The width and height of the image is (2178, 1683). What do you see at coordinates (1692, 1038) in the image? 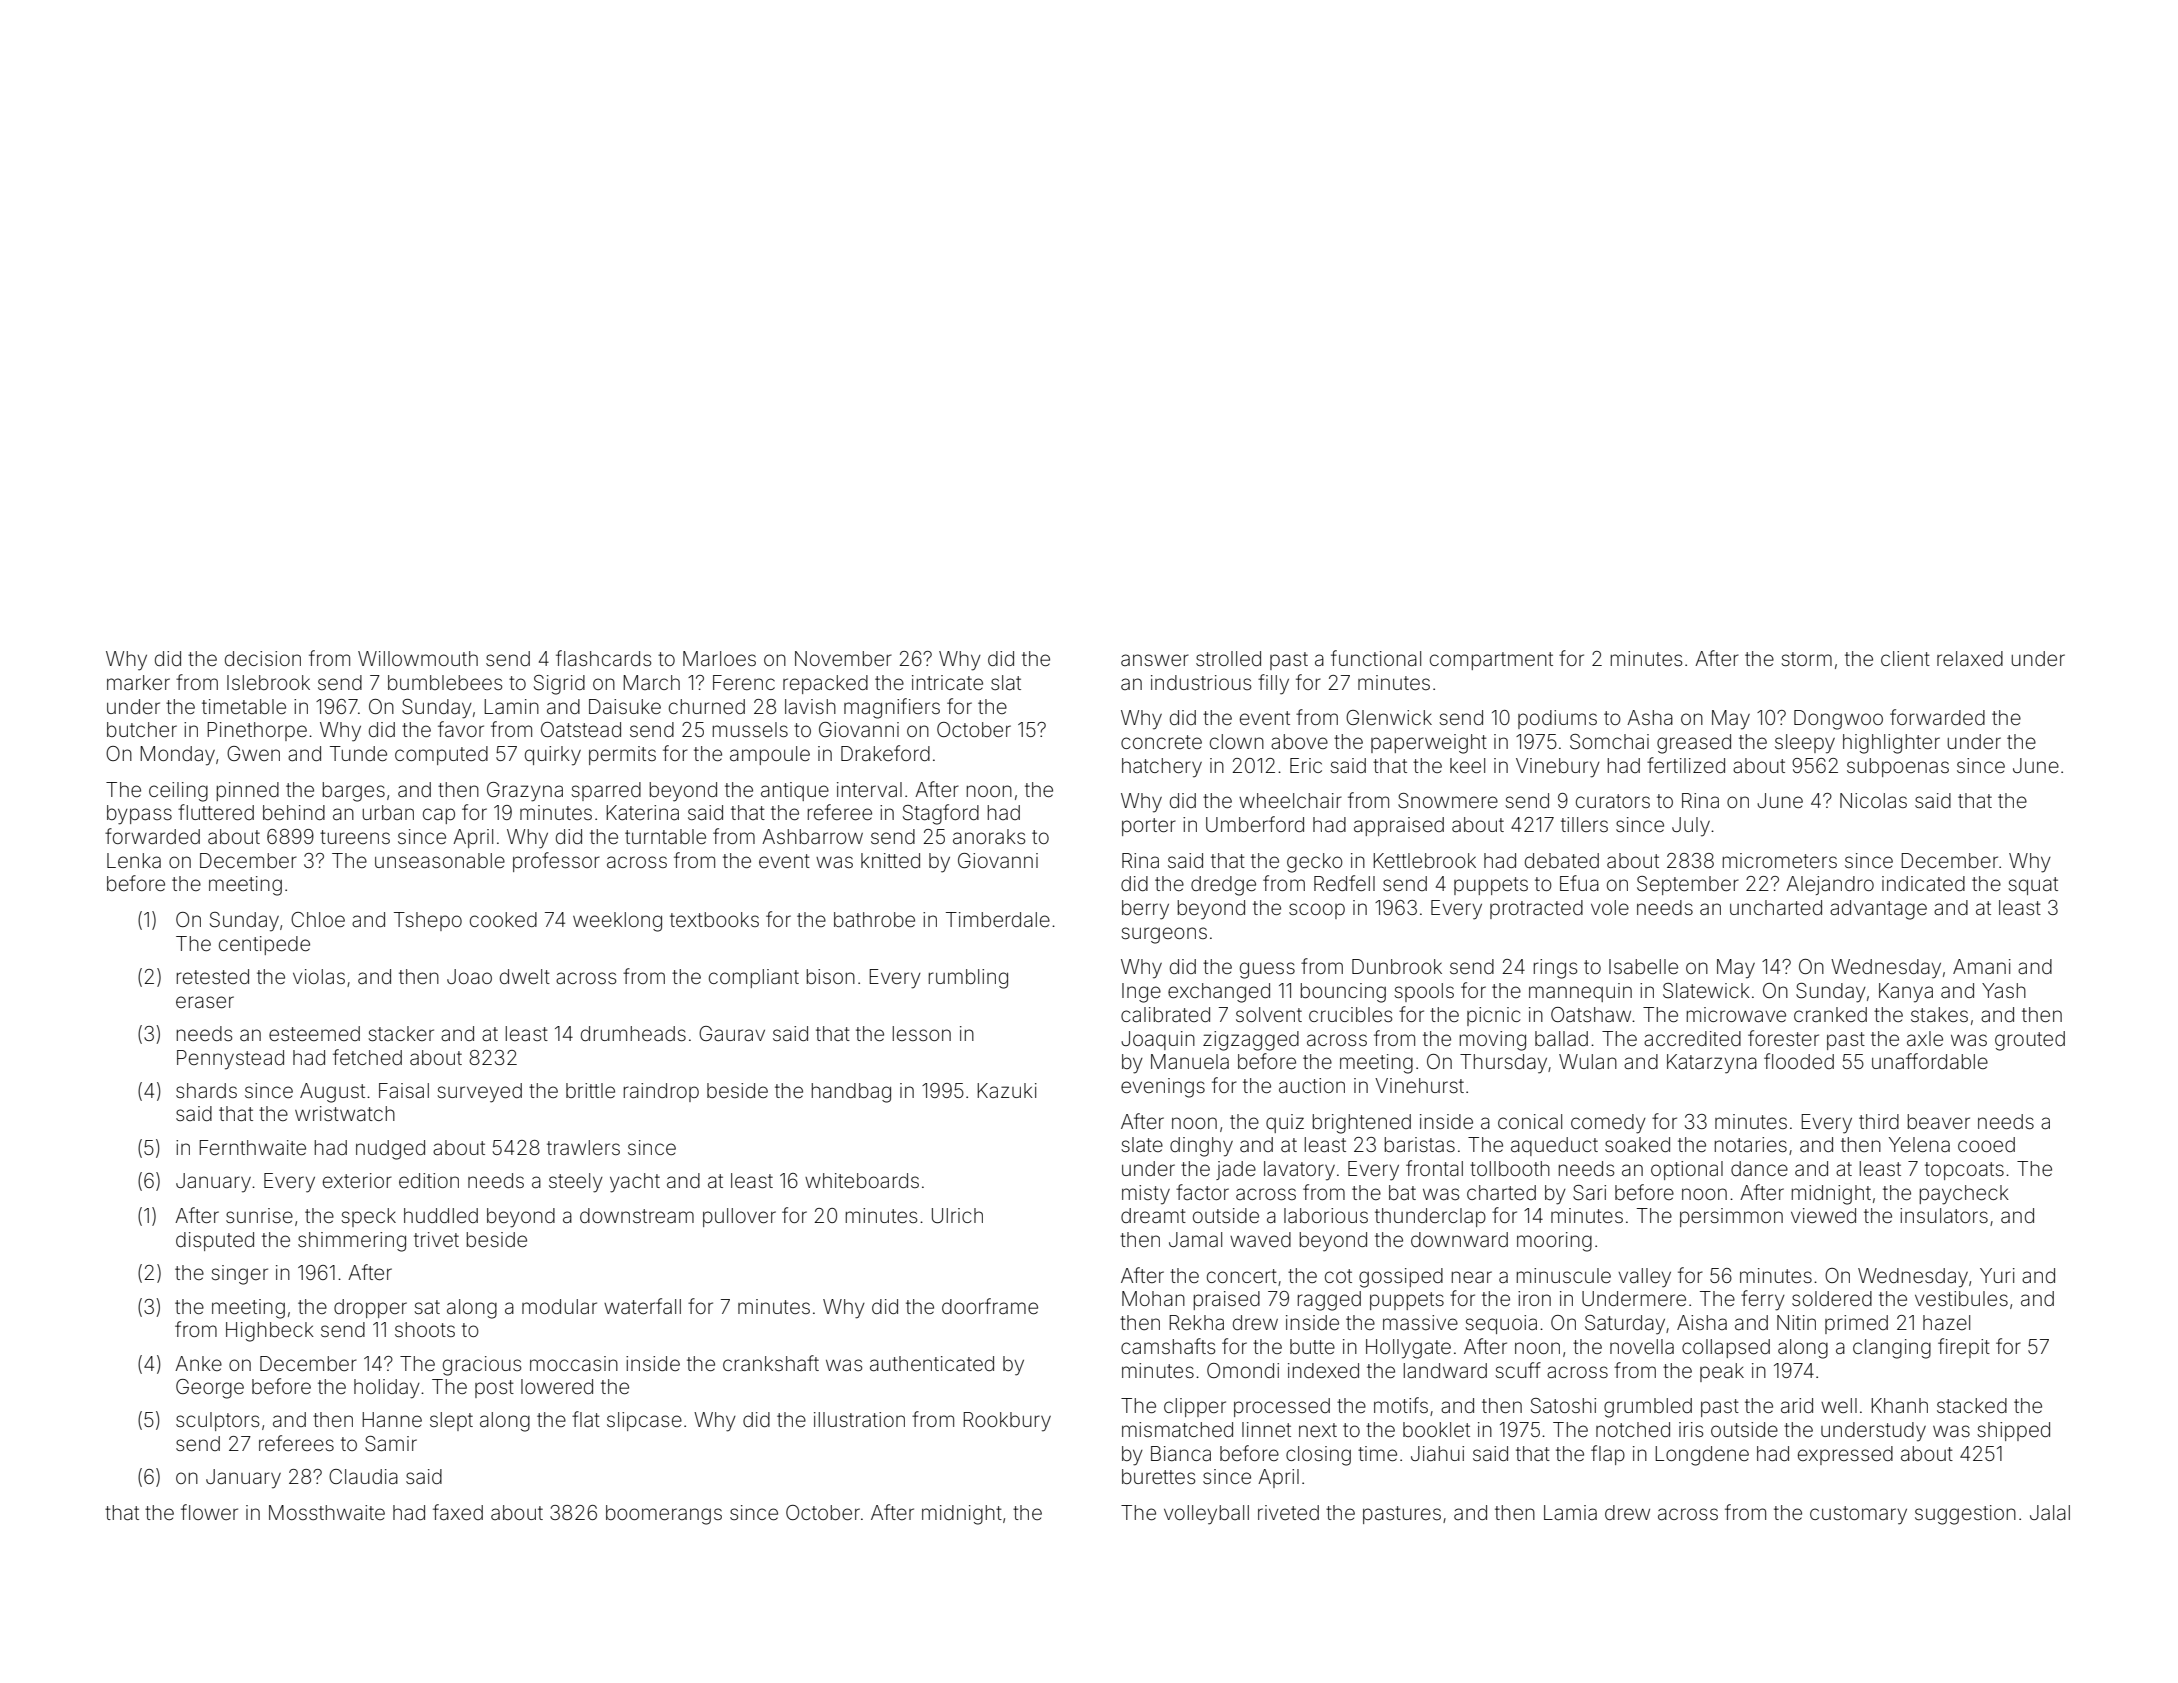
I see `accredited` at bounding box center [1692, 1038].
